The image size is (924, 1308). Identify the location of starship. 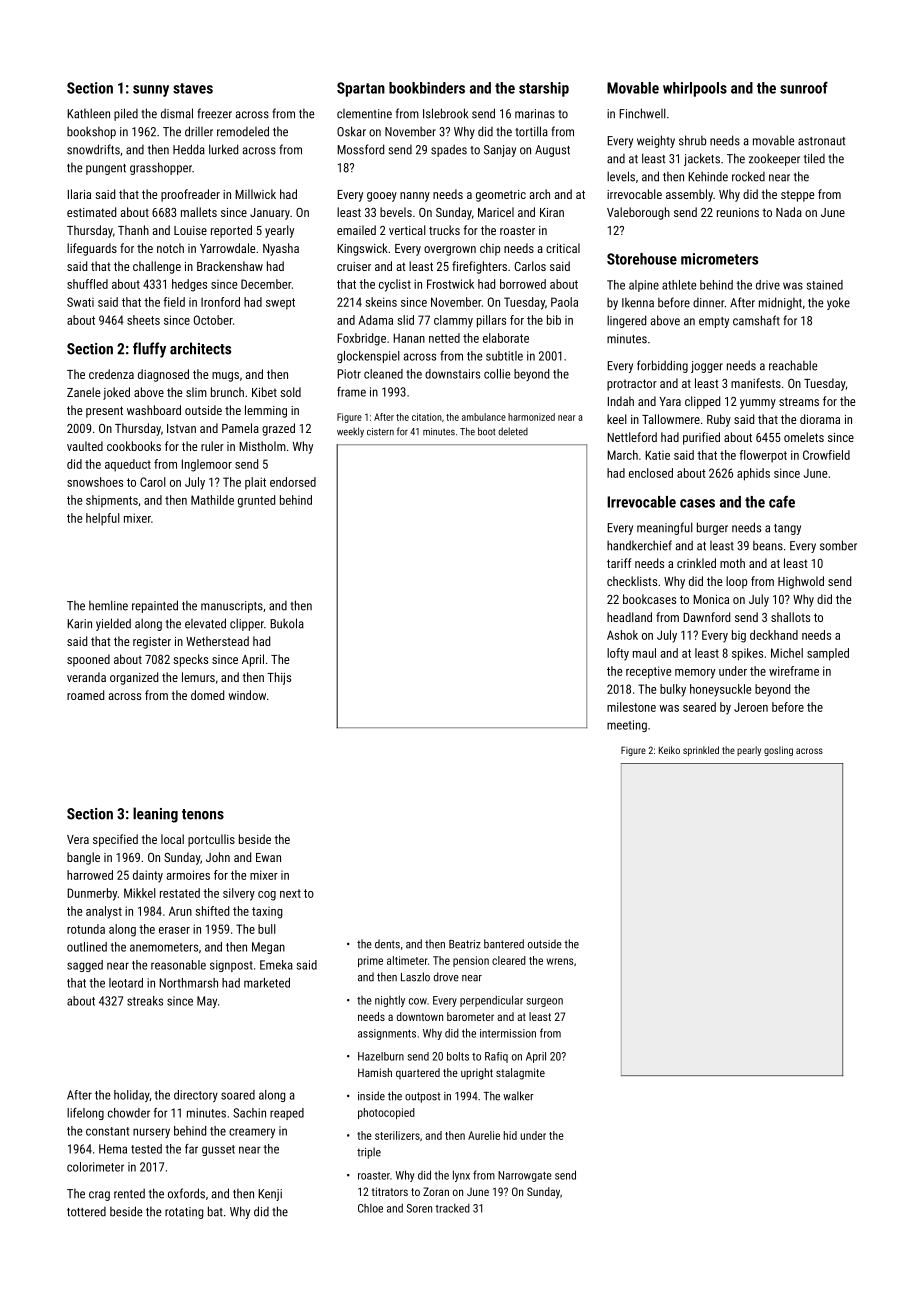
(544, 89).
